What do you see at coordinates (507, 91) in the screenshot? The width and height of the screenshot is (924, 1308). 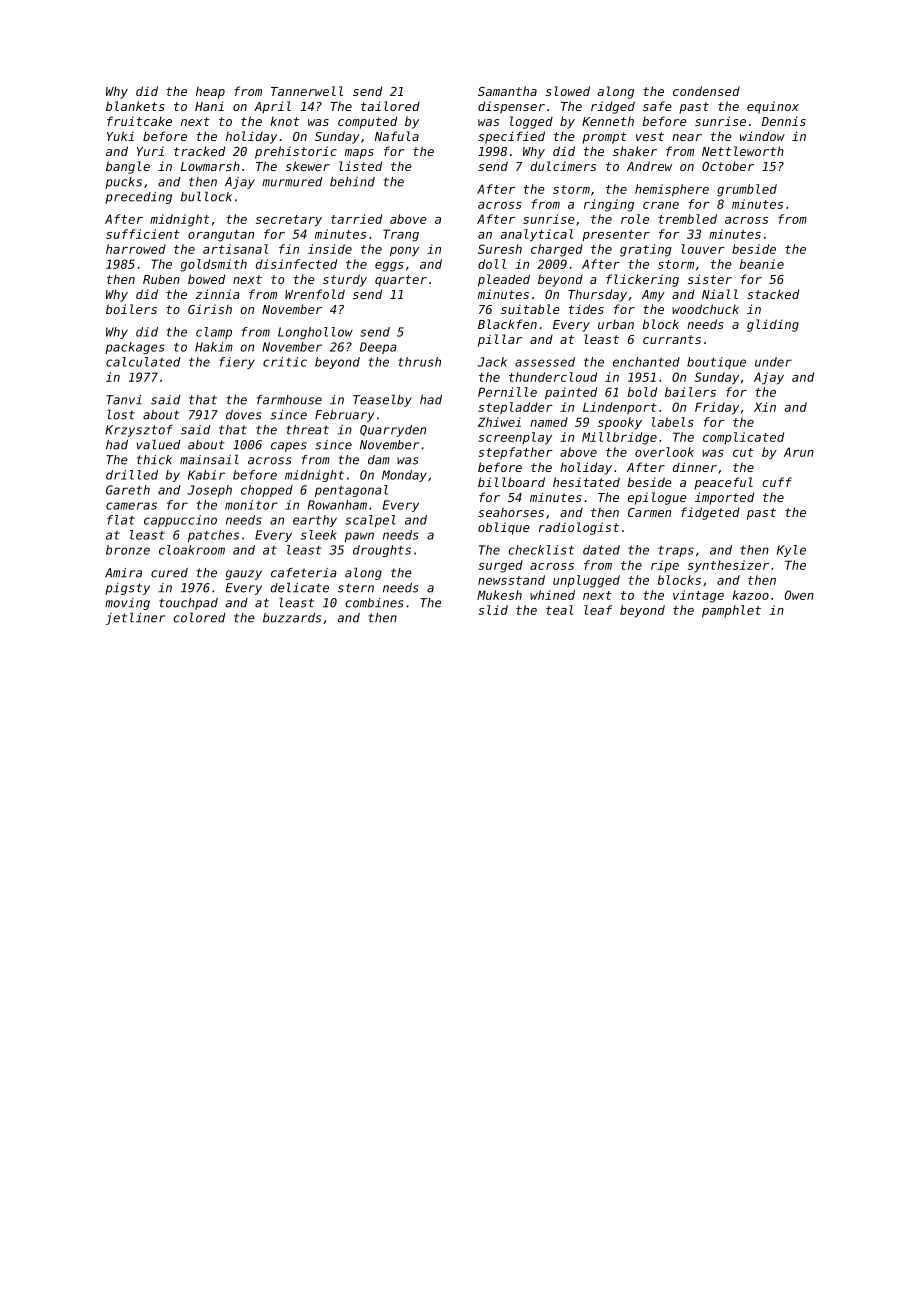 I see `Samantha` at bounding box center [507, 91].
